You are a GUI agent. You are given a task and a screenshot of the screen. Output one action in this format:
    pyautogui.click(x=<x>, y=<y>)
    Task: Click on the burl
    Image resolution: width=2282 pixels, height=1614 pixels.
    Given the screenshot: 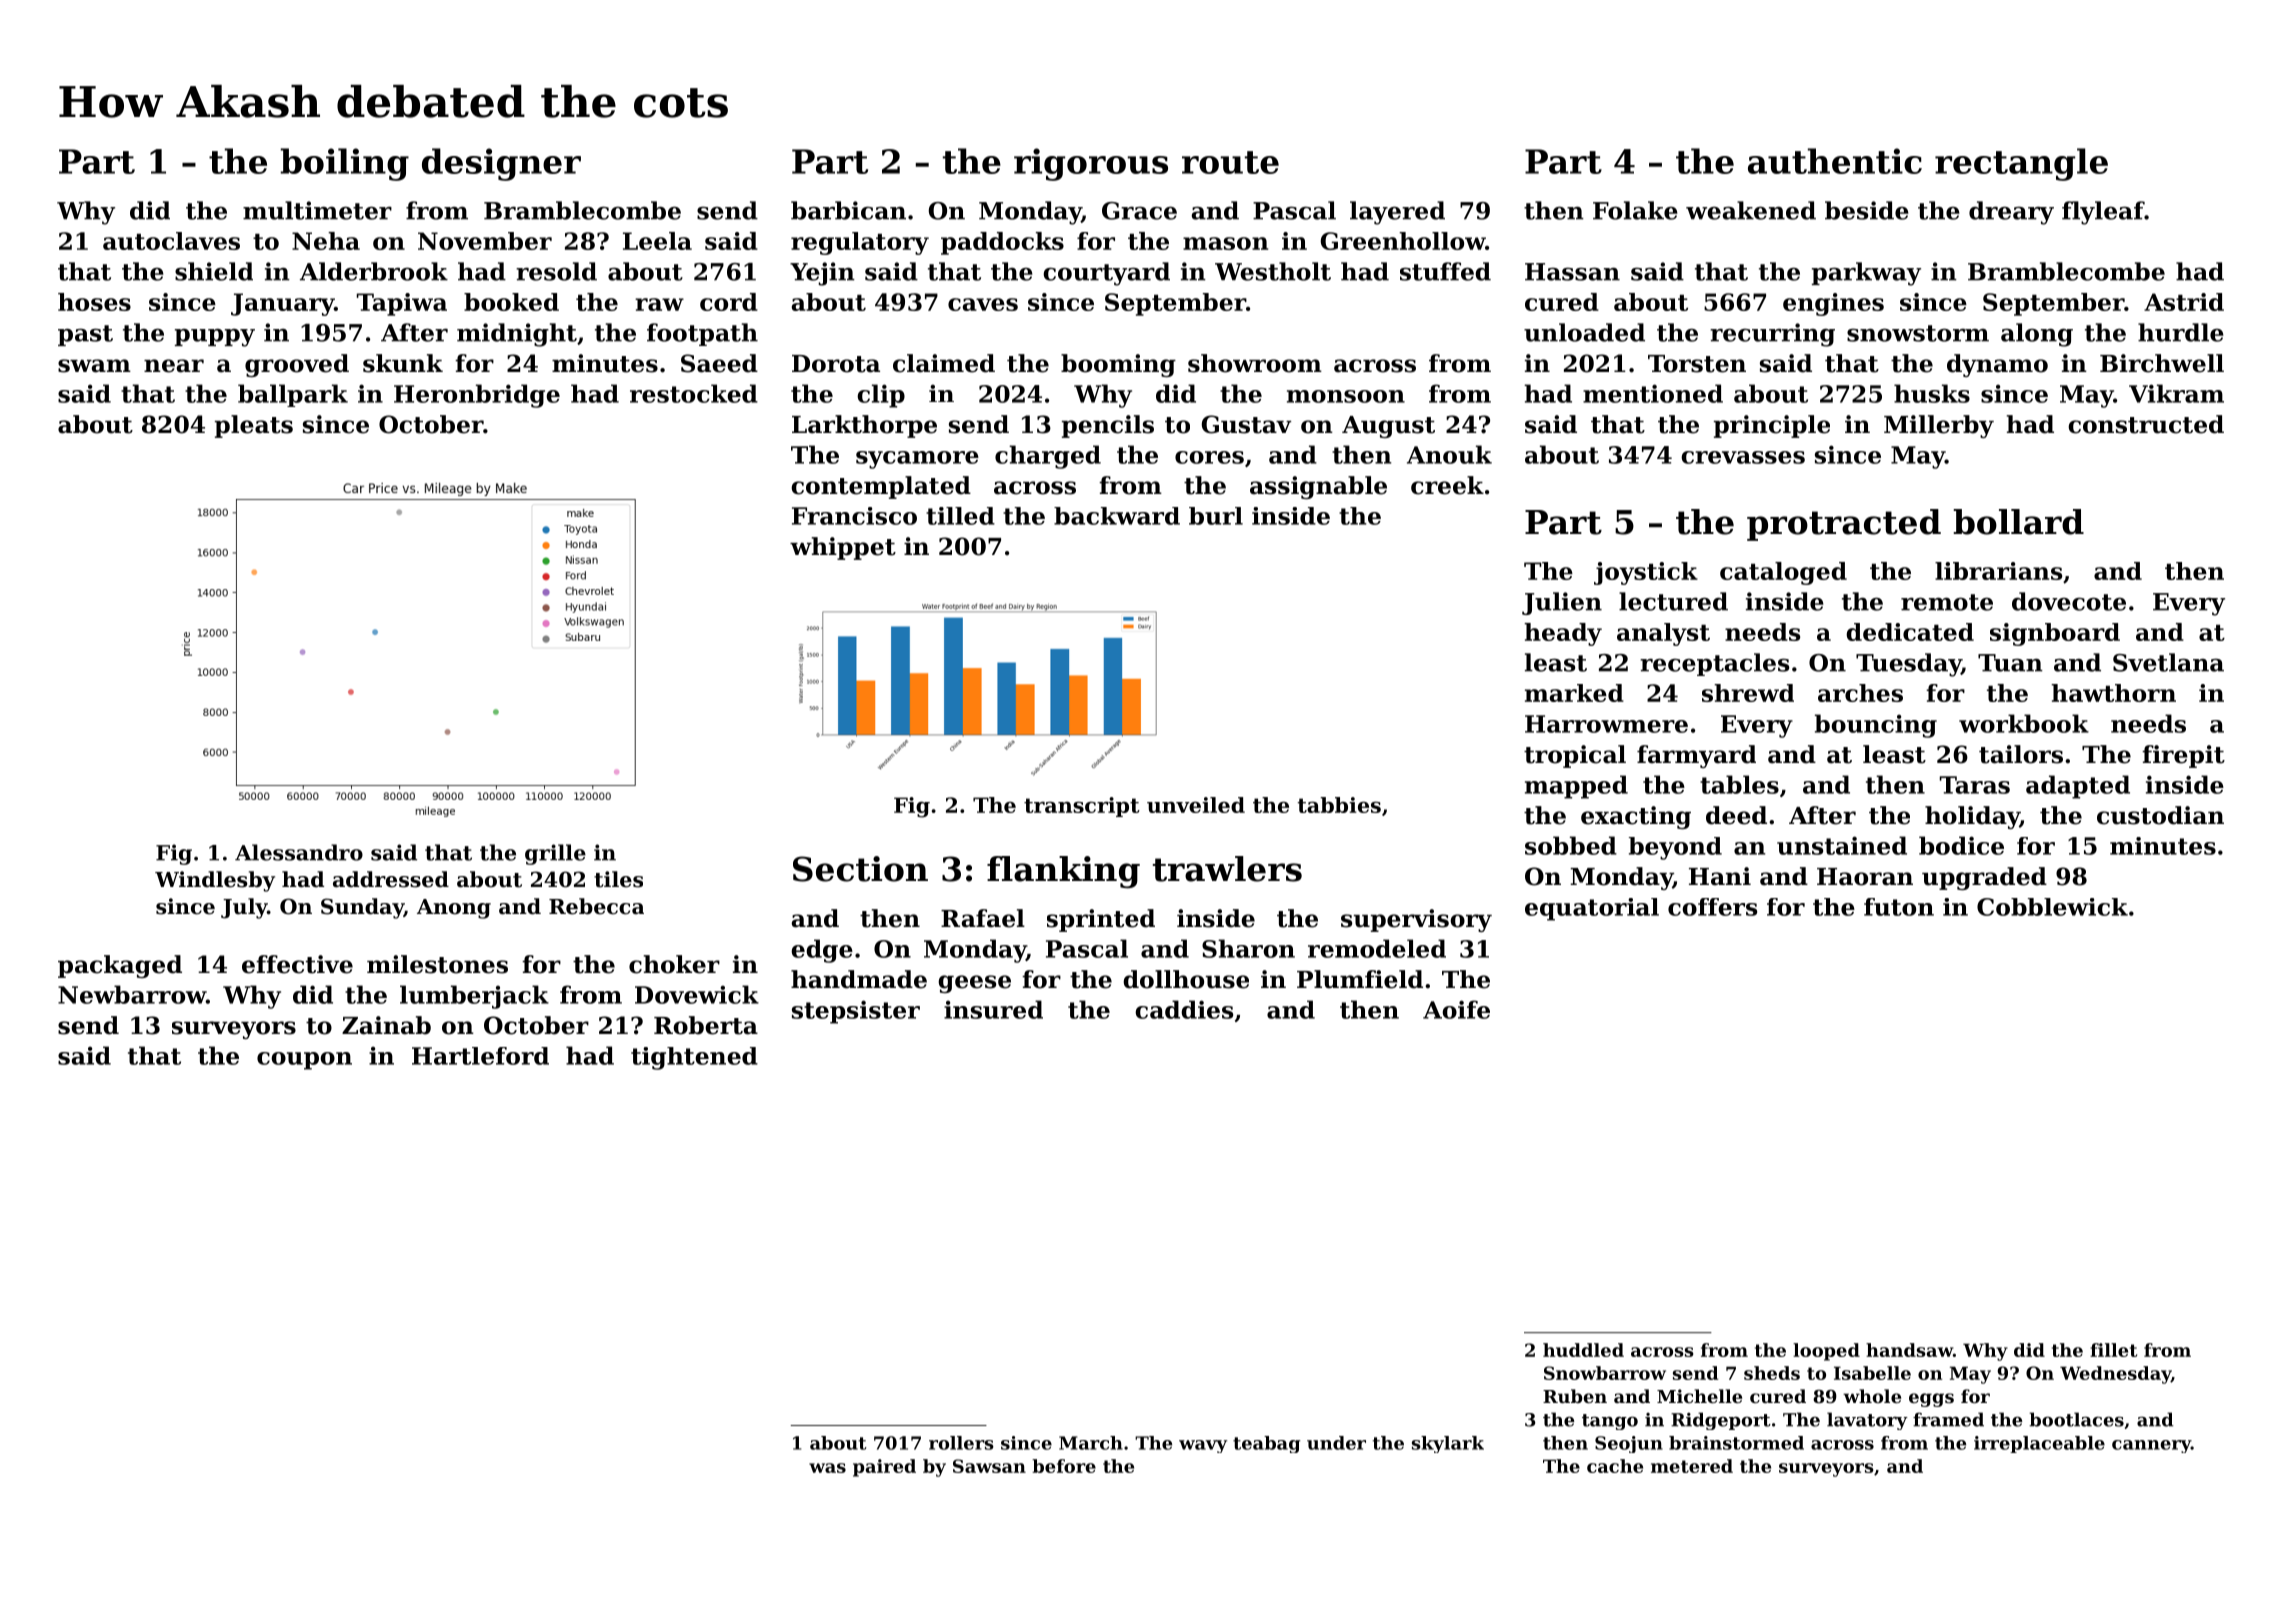 What is the action you would take?
    pyautogui.click(x=1216, y=516)
